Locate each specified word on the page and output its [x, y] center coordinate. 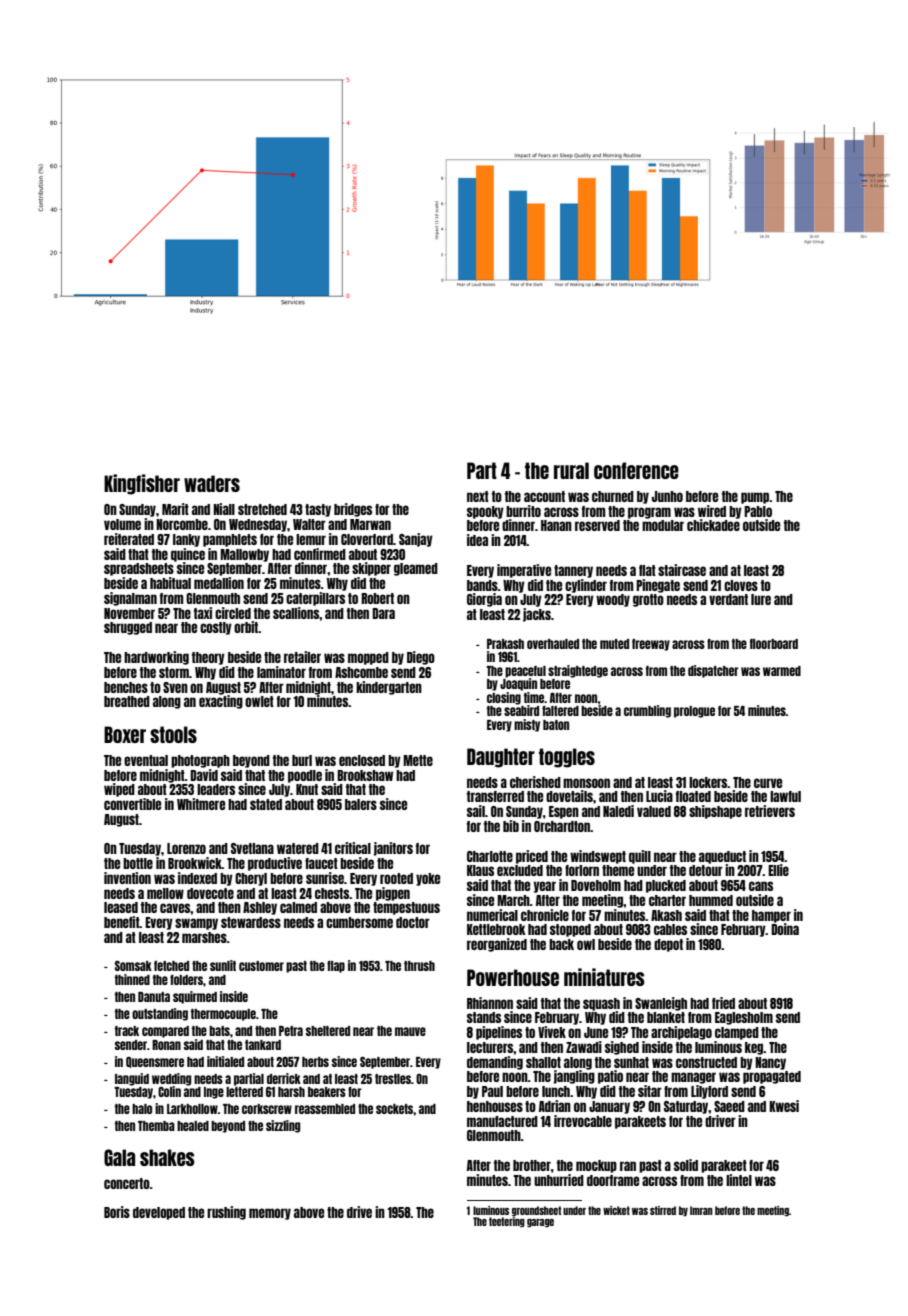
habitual [170, 583]
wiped [119, 790]
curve [768, 783]
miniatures [604, 977]
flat [647, 570]
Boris [117, 1212]
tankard [263, 1045]
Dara [383, 613]
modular [663, 525]
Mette [418, 760]
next [478, 496]
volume [122, 524]
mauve [410, 1031]
